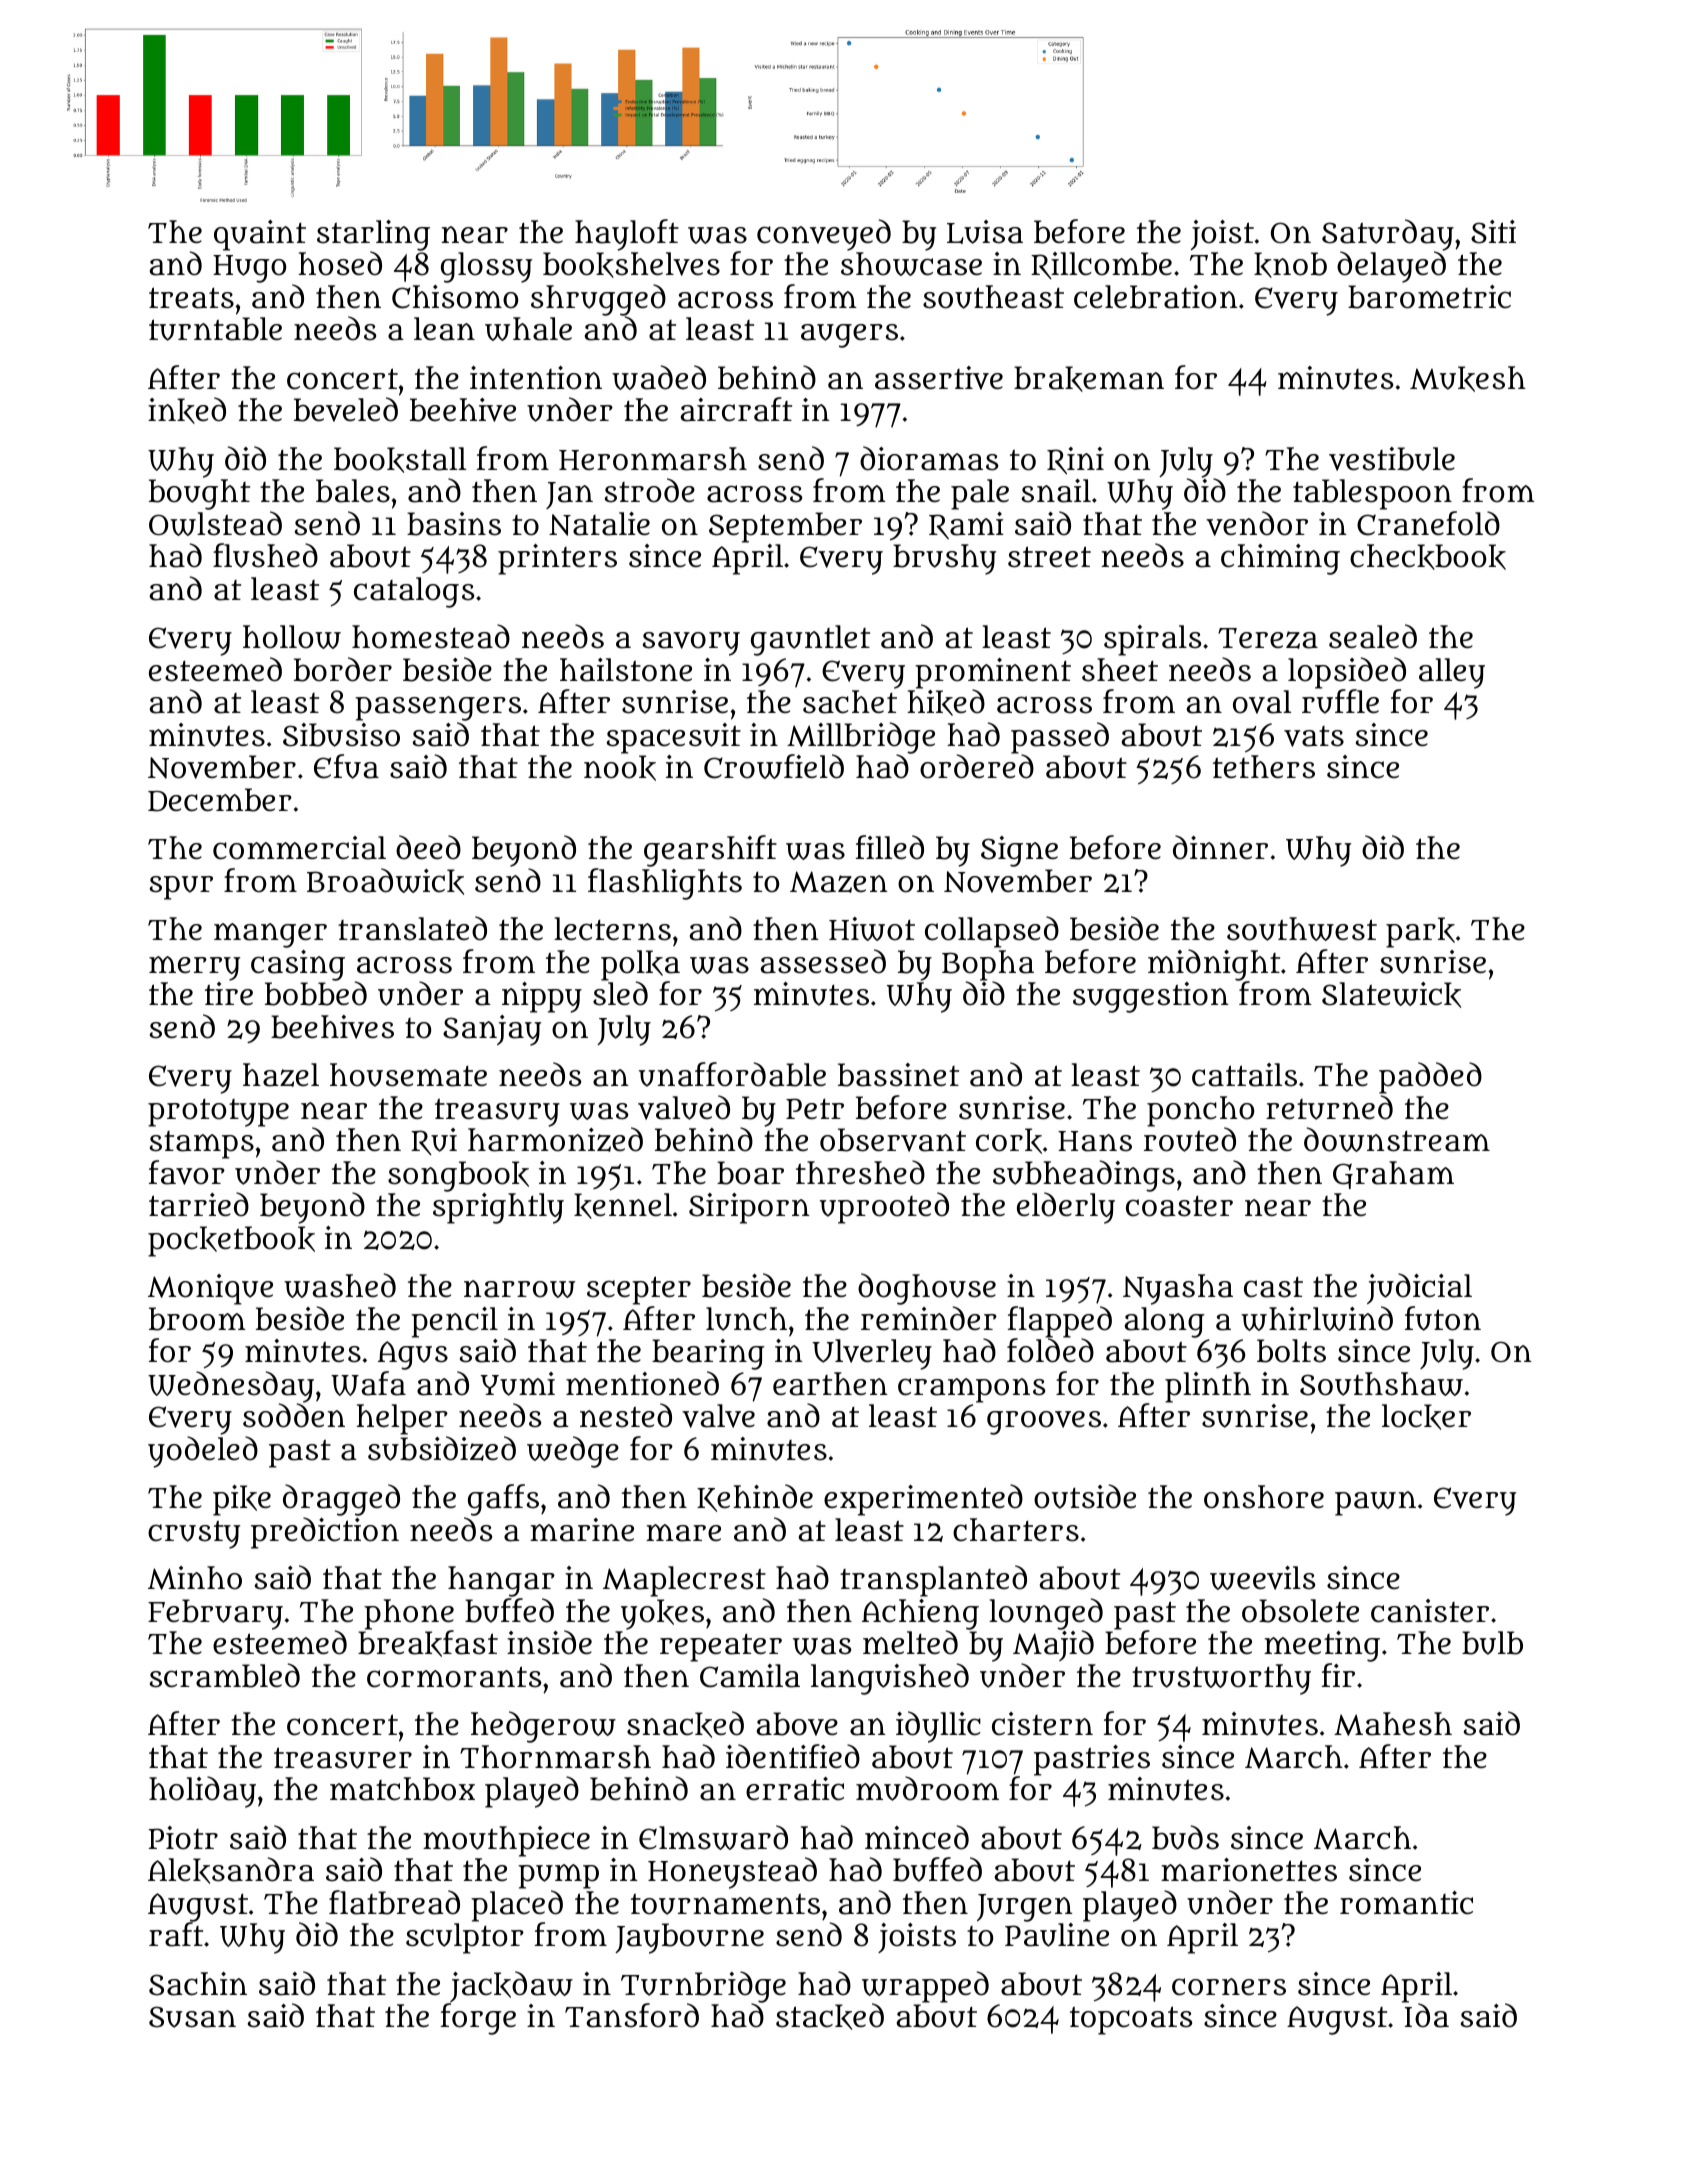 This image has height=2178, width=1683. What do you see at coordinates (1179, 1206) in the image?
I see `coaster` at bounding box center [1179, 1206].
